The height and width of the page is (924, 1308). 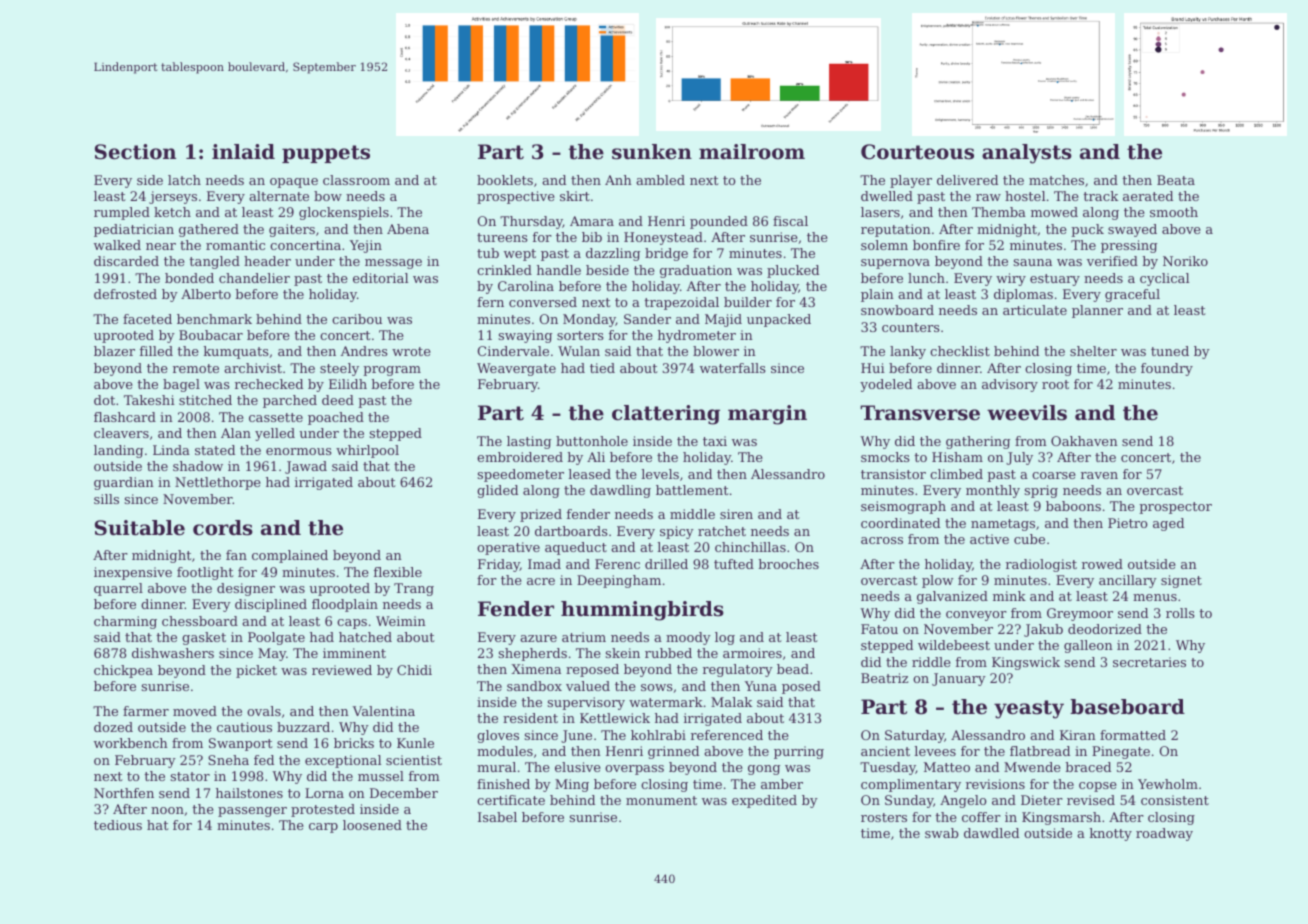 I want to click on carp, so click(x=323, y=828).
